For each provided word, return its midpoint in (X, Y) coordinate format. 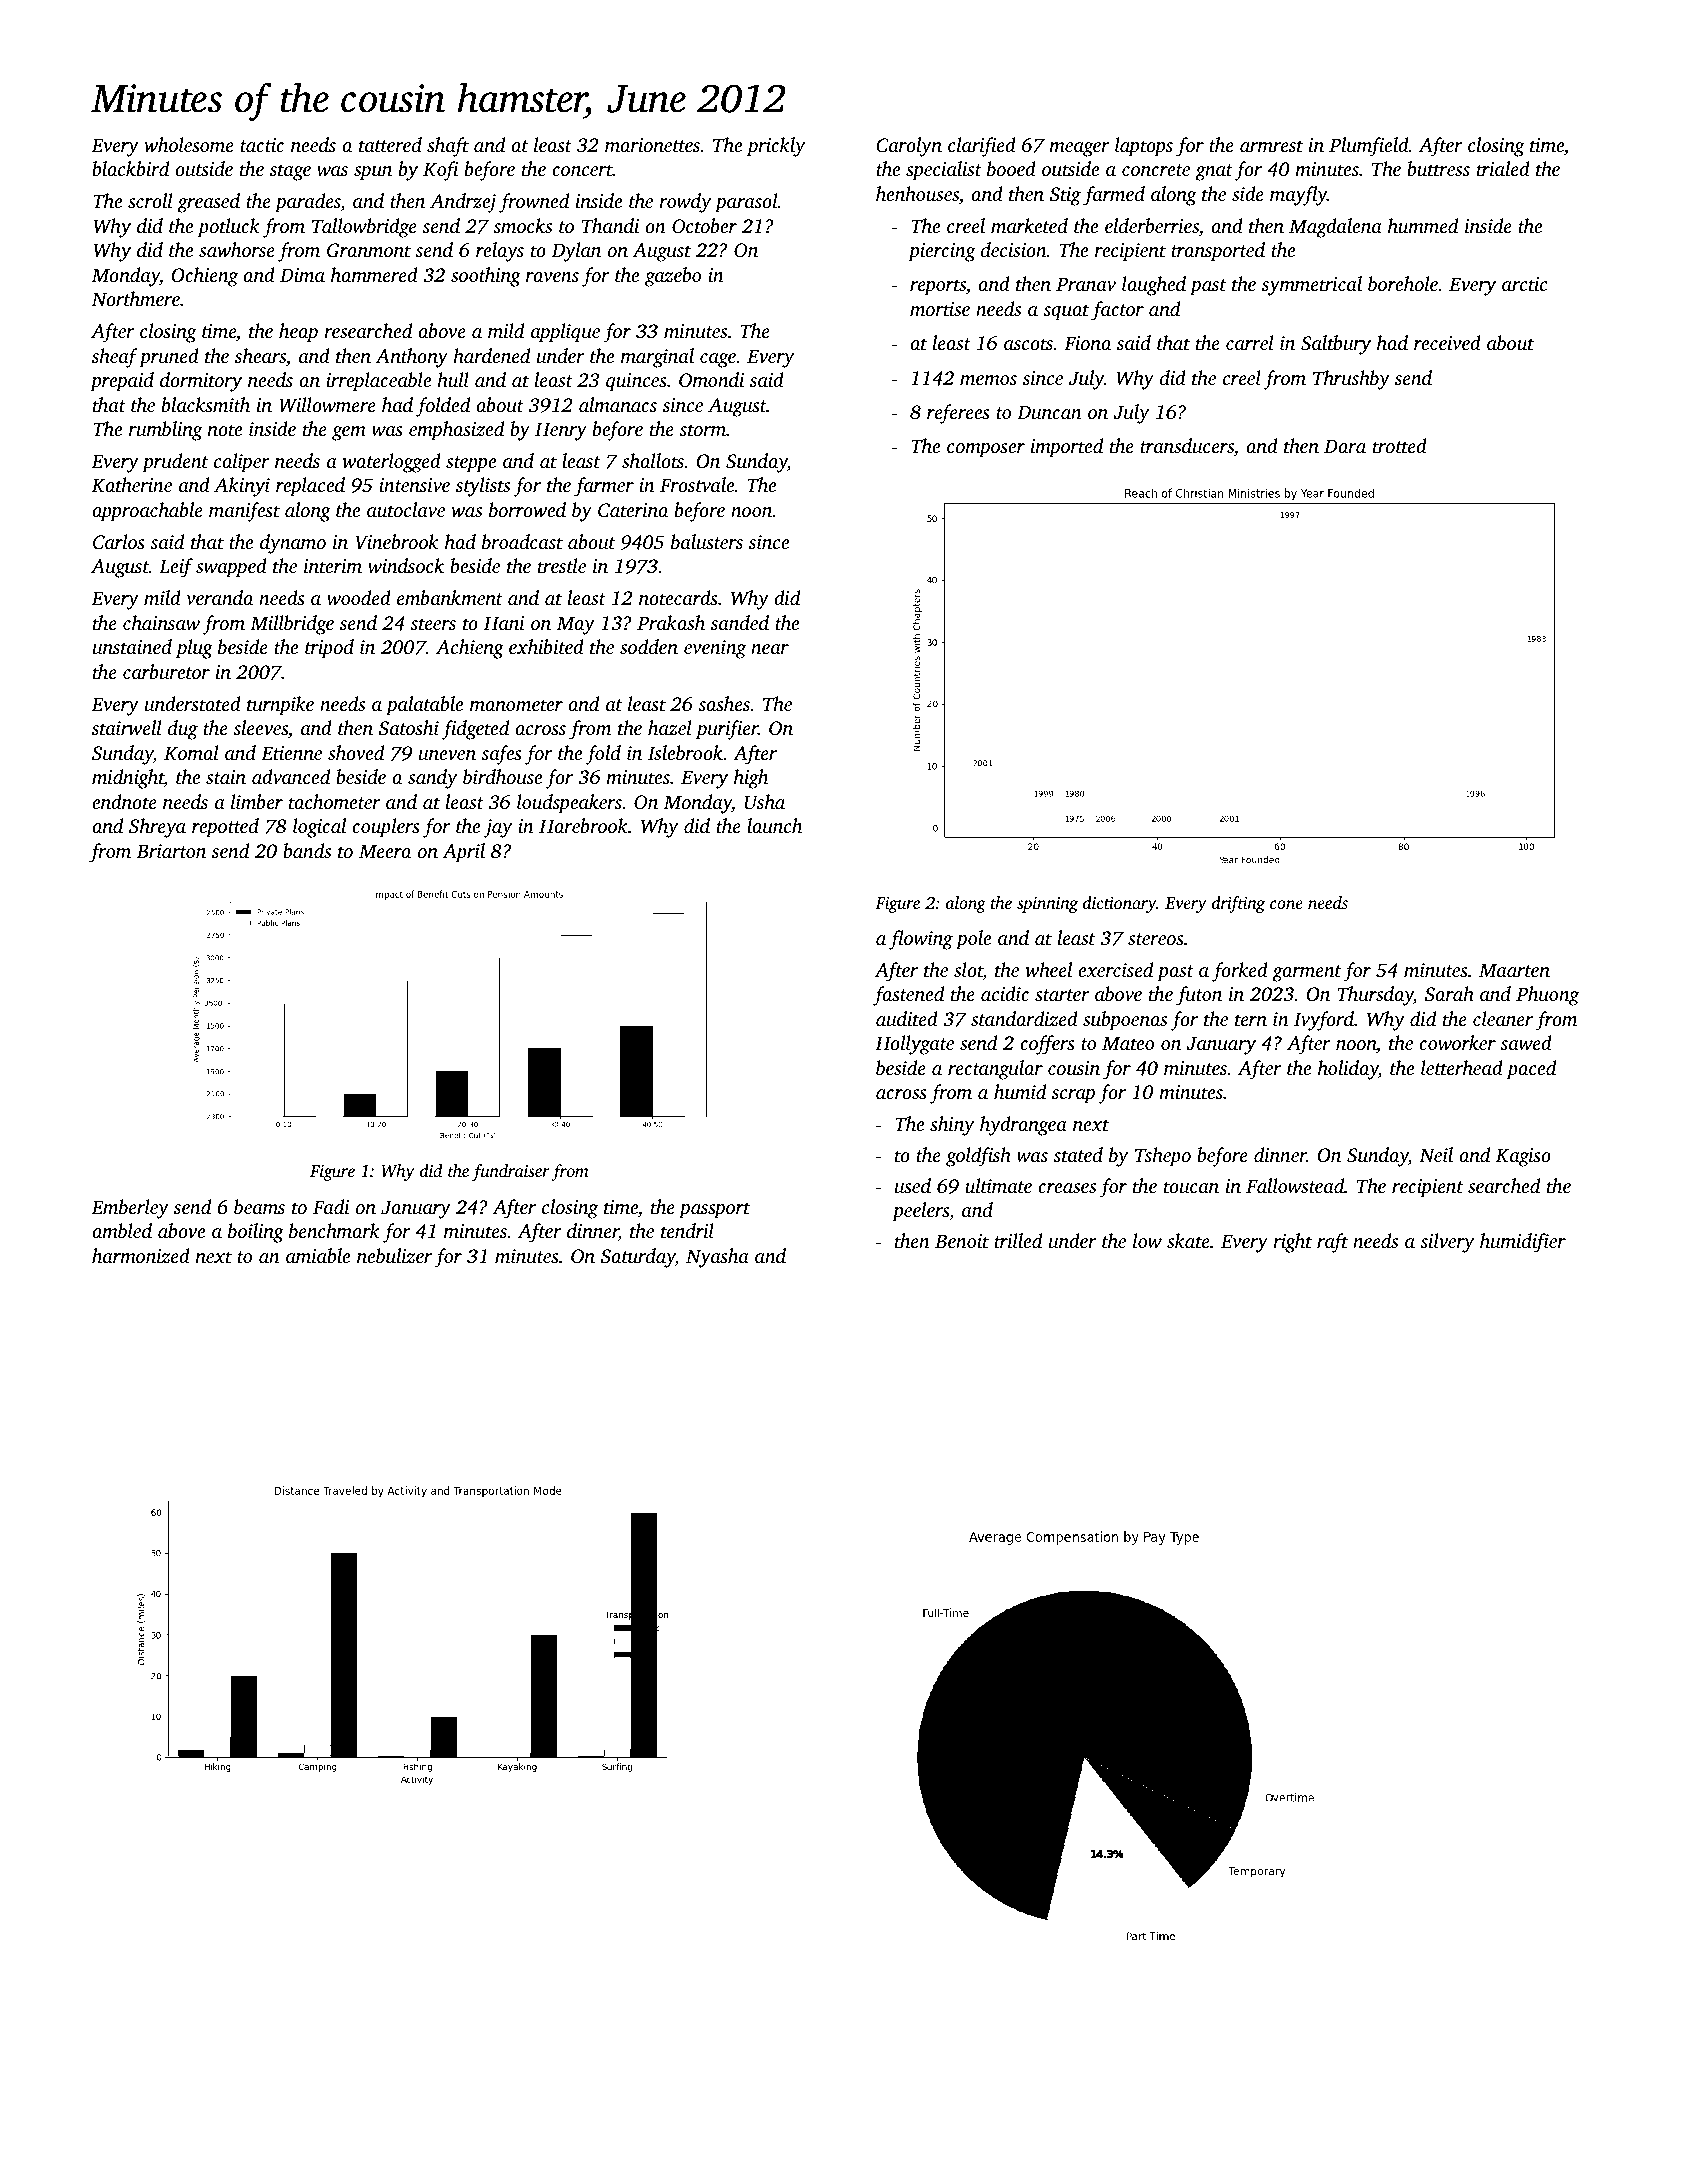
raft (1332, 1243)
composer (986, 450)
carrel (1250, 342)
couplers (386, 828)
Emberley (130, 1209)
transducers (1187, 445)
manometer (516, 705)
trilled (1018, 1240)
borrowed (527, 509)
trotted (1400, 445)
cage (718, 360)
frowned (534, 203)
